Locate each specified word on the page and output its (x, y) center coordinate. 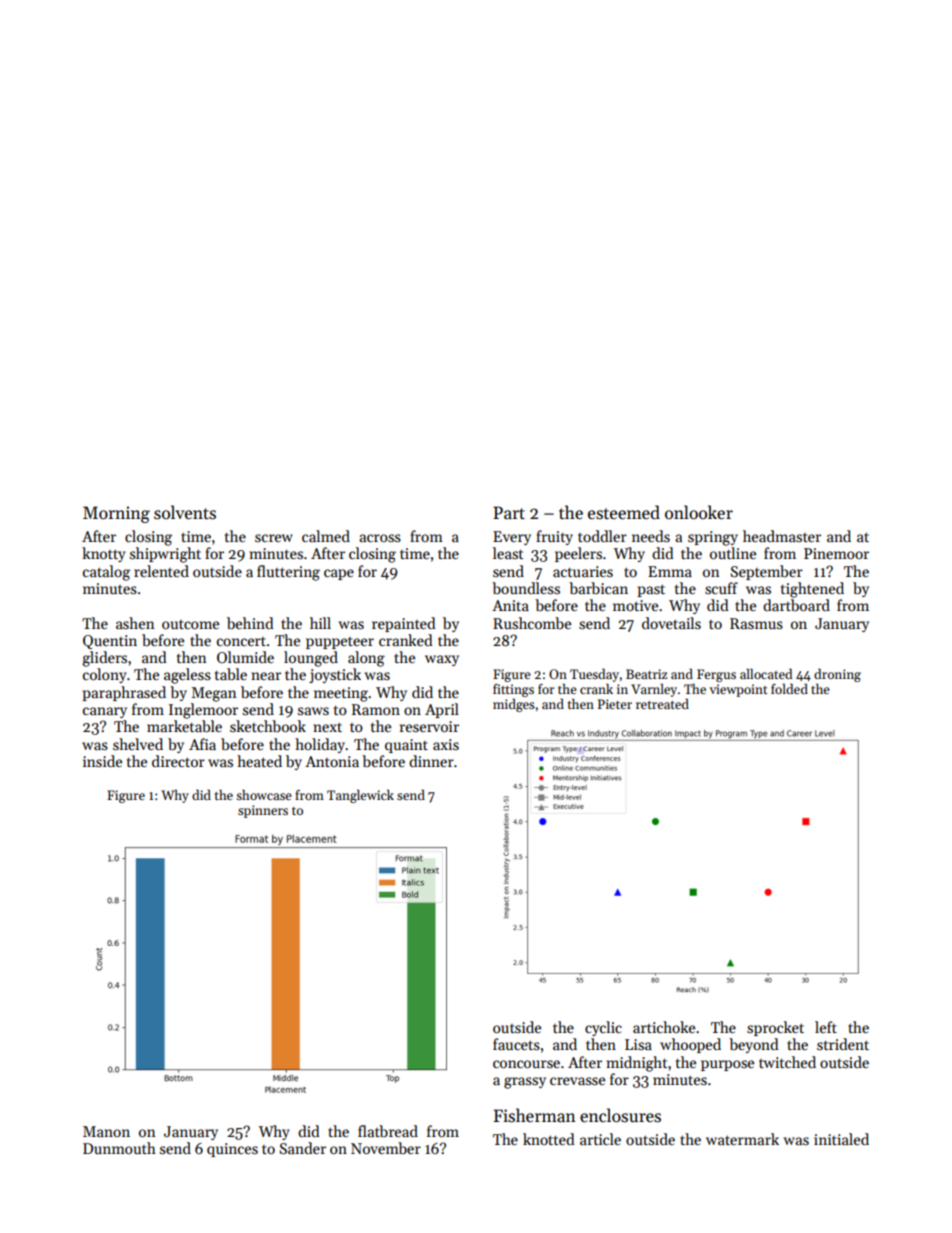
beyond (754, 1045)
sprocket (775, 1028)
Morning (116, 514)
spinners (263, 811)
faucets (516, 1044)
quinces (232, 1150)
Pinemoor (836, 553)
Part (509, 513)
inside (102, 761)
